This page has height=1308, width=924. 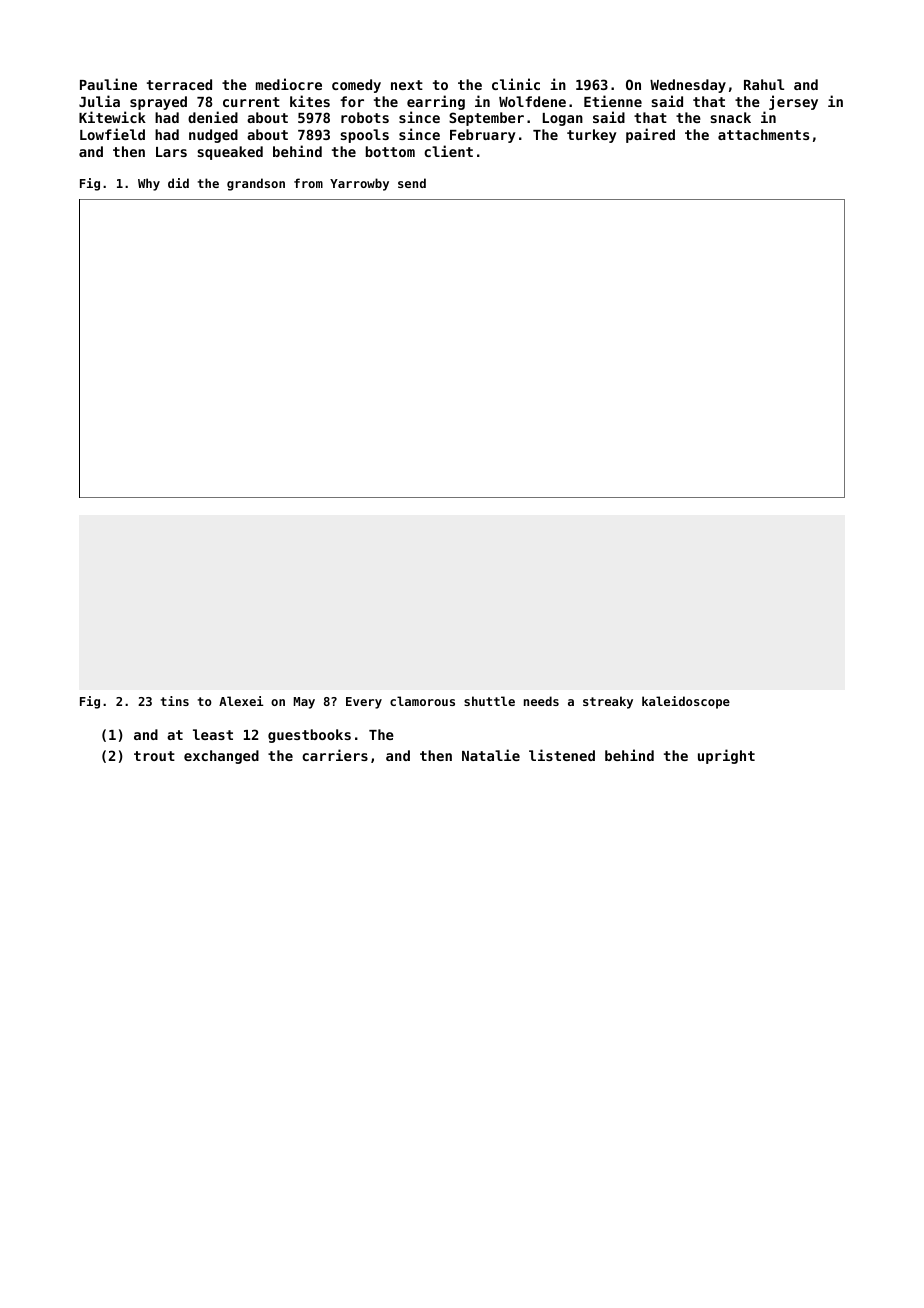 I want to click on terraced, so click(x=179, y=84).
